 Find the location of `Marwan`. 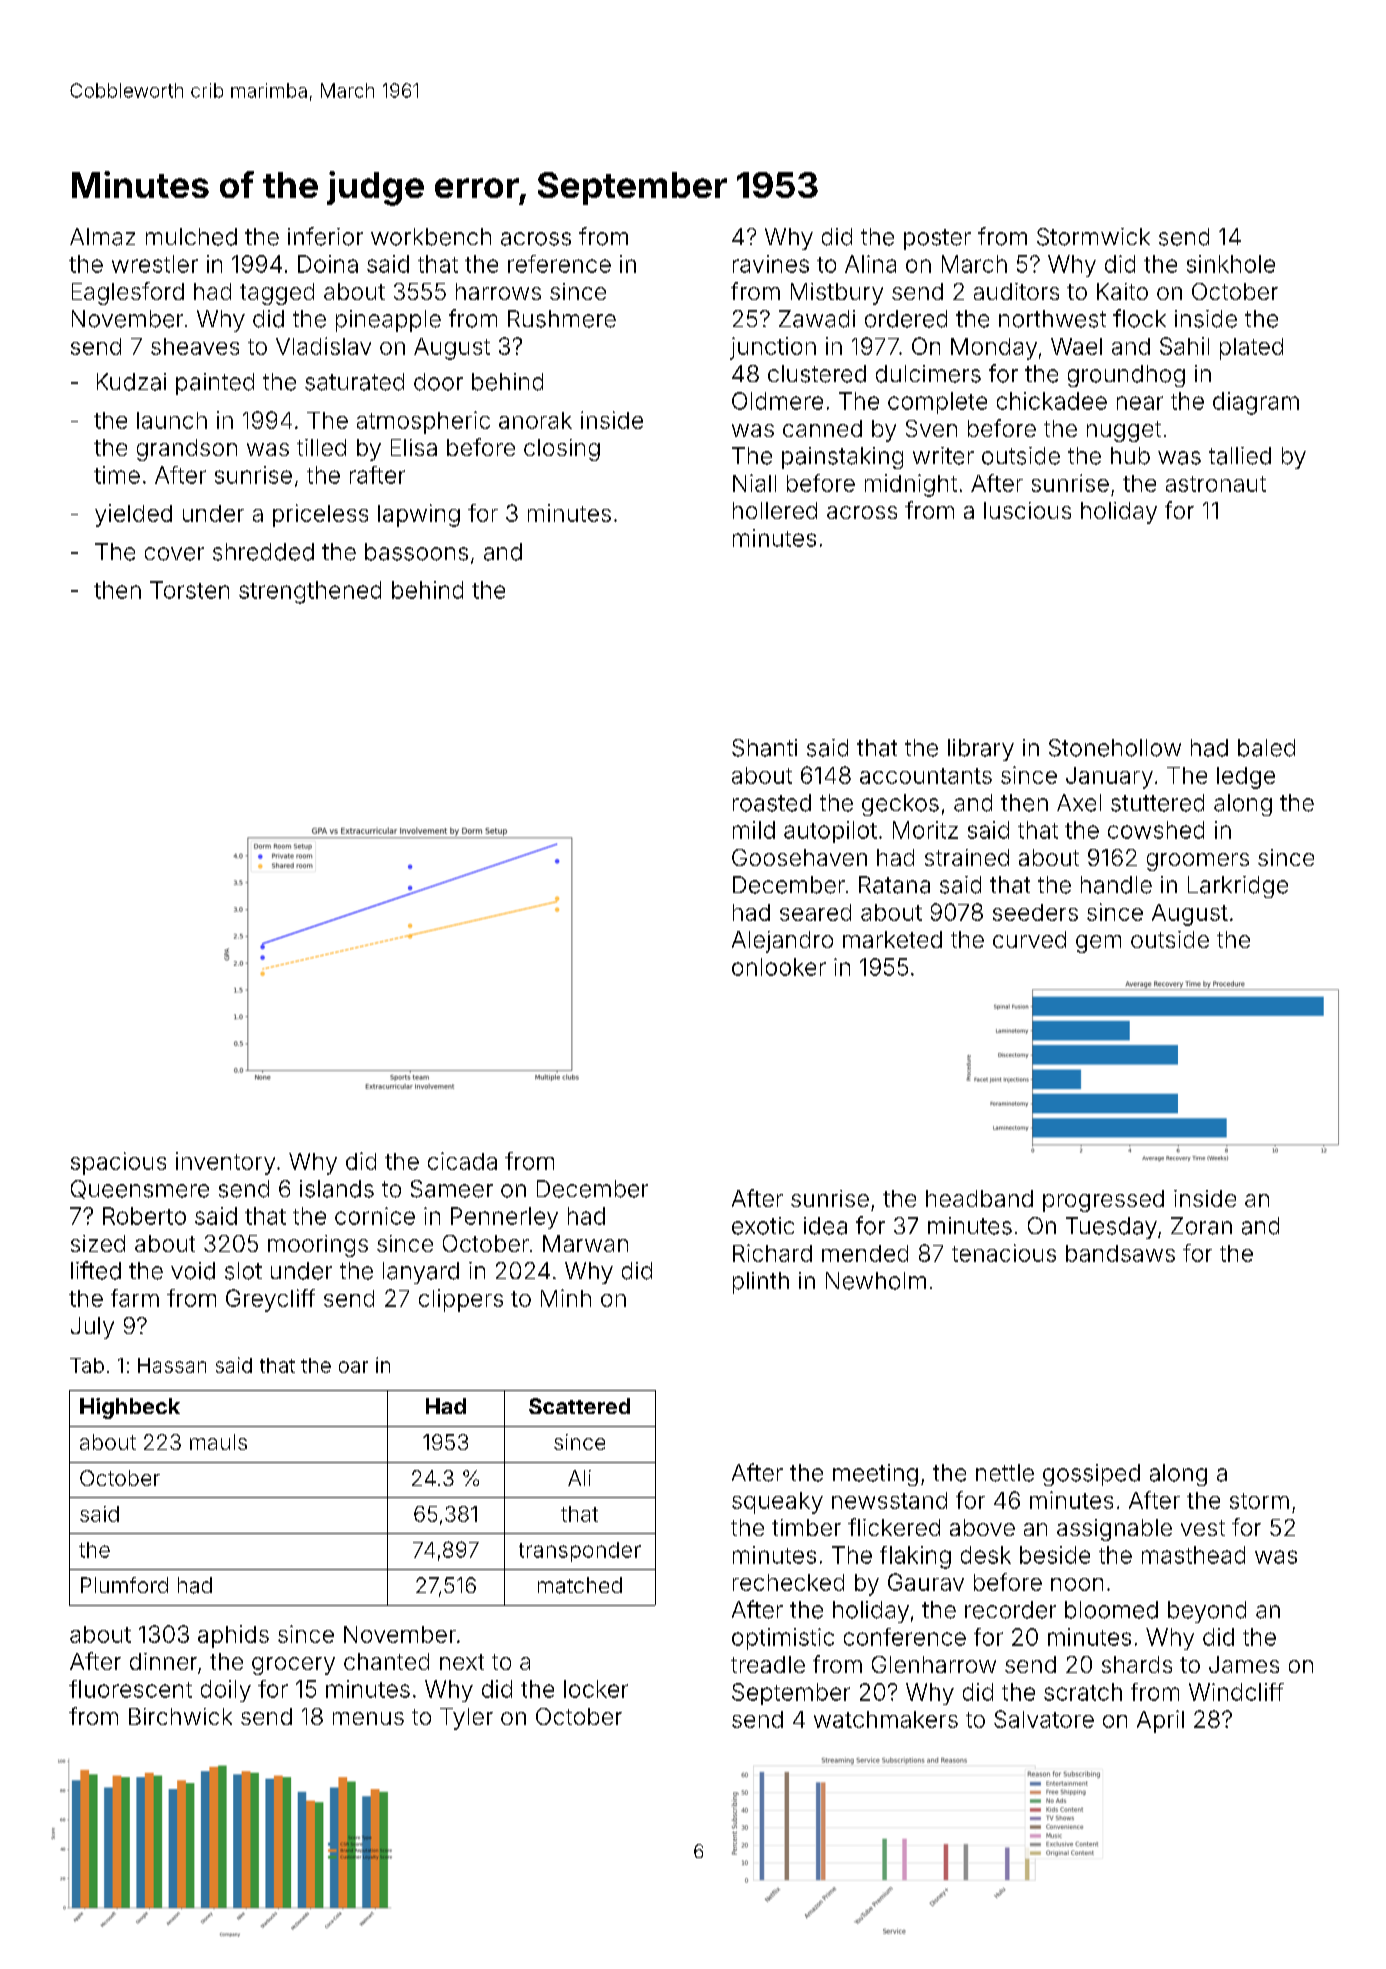

Marwan is located at coordinates (585, 1243).
